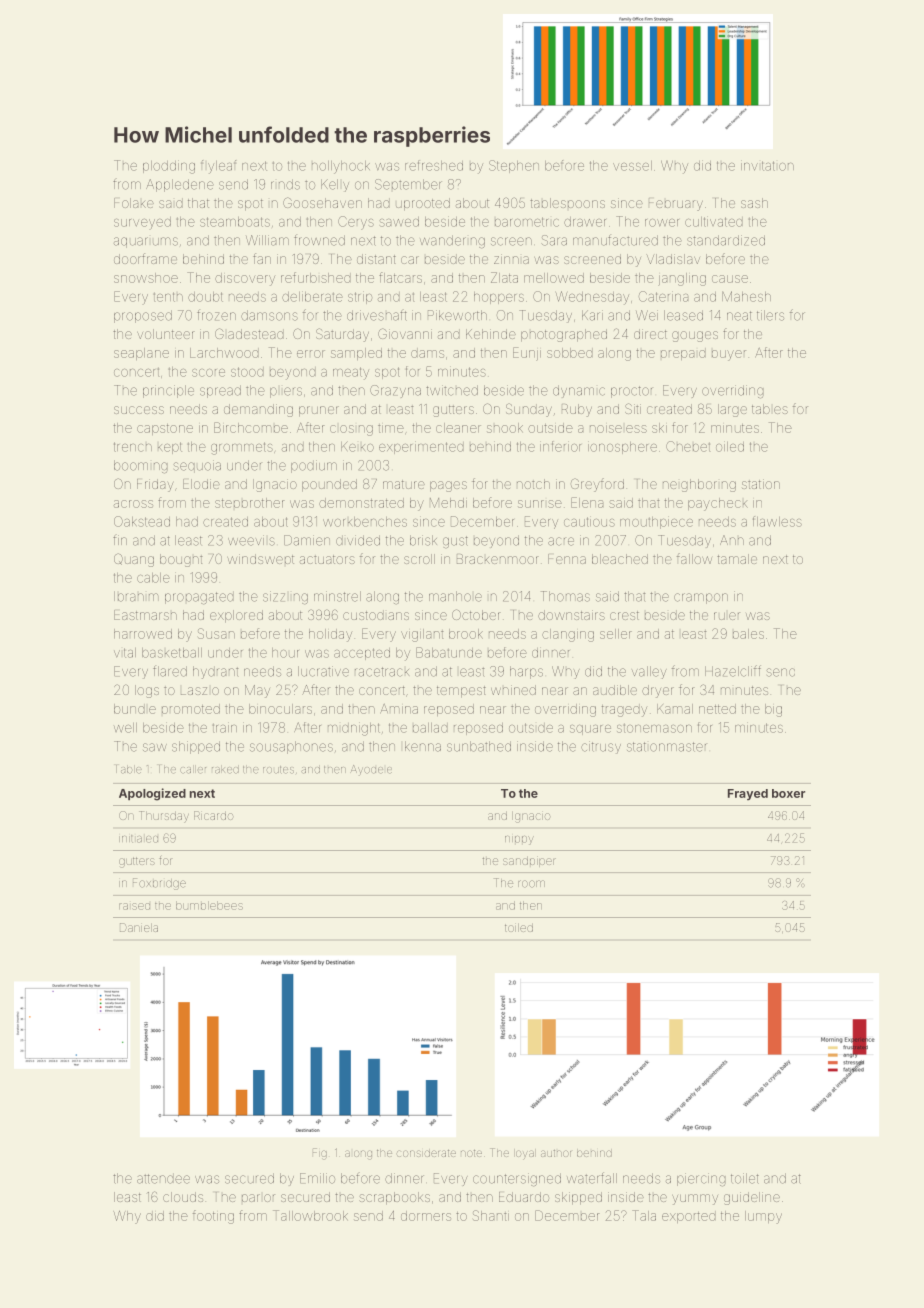  Describe the element at coordinates (141, 354) in the screenshot. I see `seaplane` at that location.
